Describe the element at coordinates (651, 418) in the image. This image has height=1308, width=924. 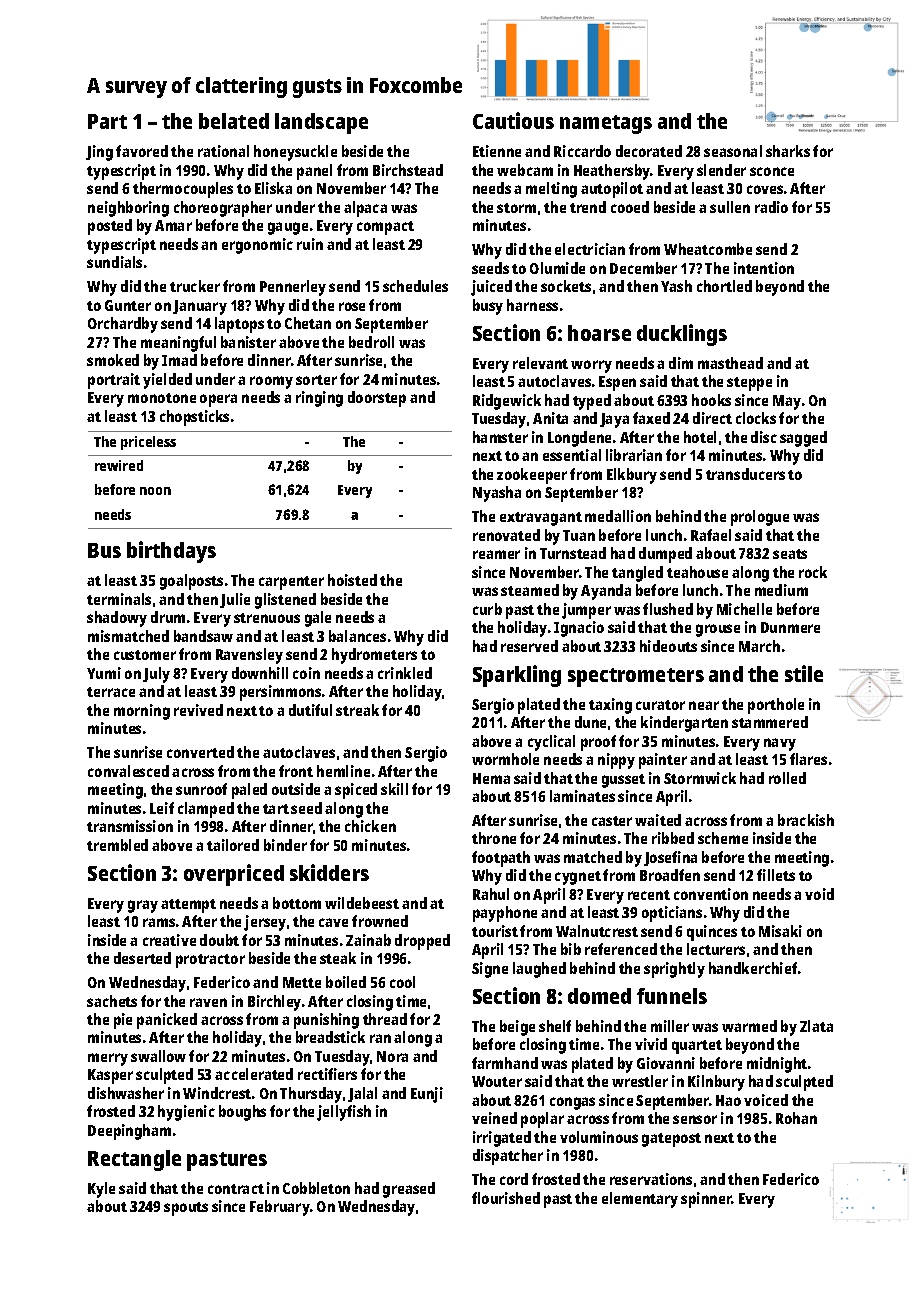
I see `faxed` at that location.
